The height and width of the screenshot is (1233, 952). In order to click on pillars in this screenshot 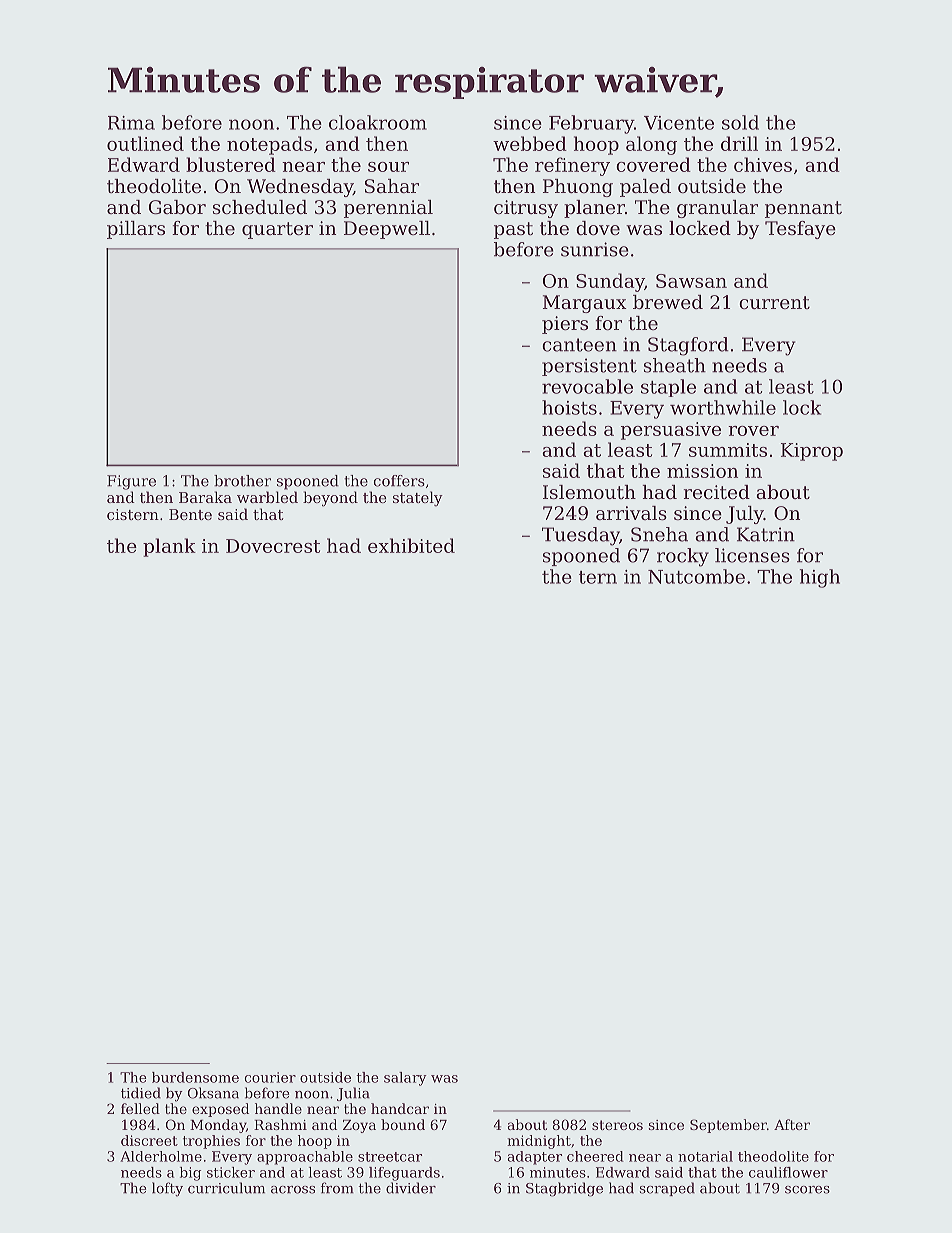, I will do `click(136, 230)`.
